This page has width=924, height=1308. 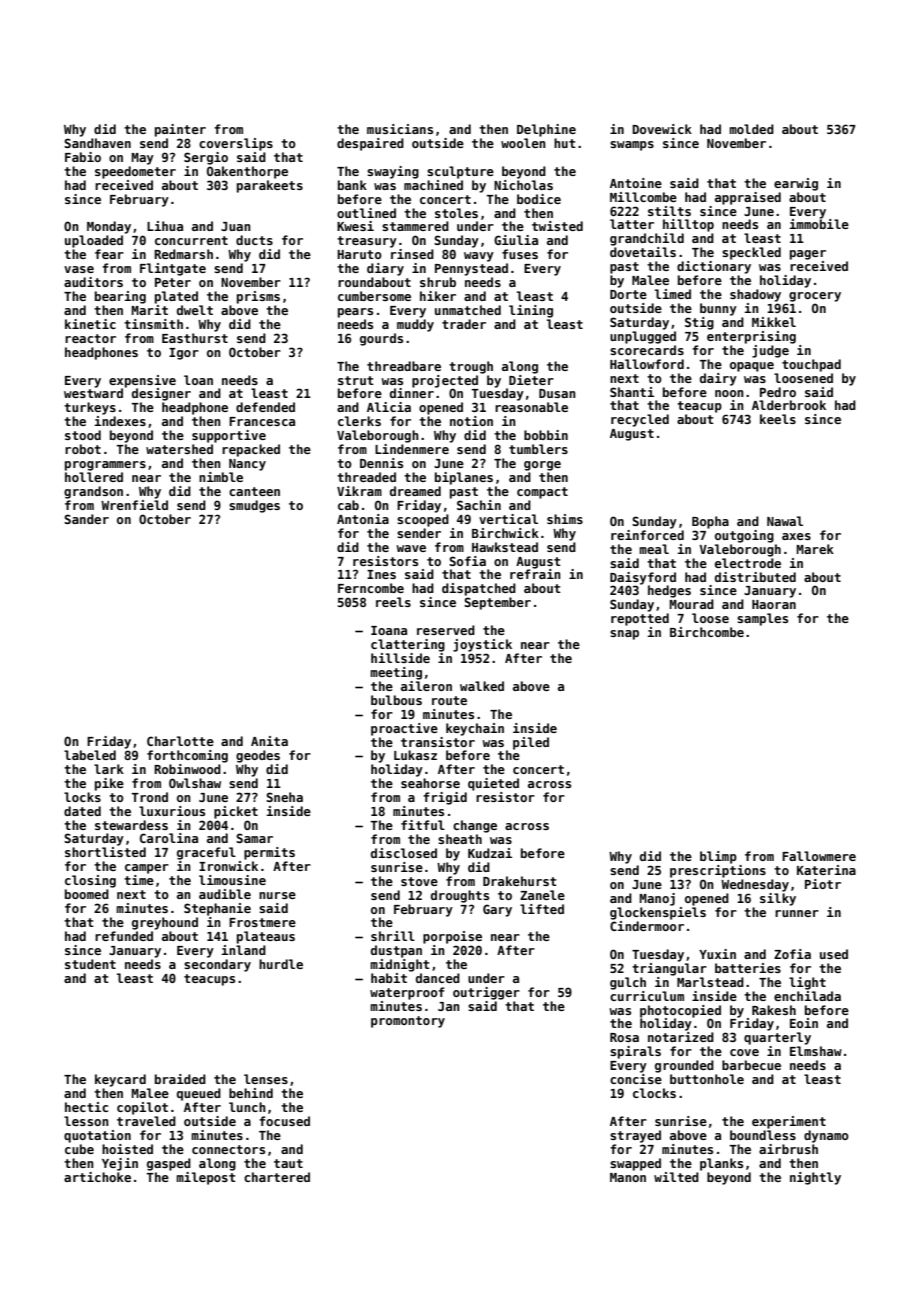 What do you see at coordinates (124, 936) in the page?
I see `refunded` at bounding box center [124, 936].
